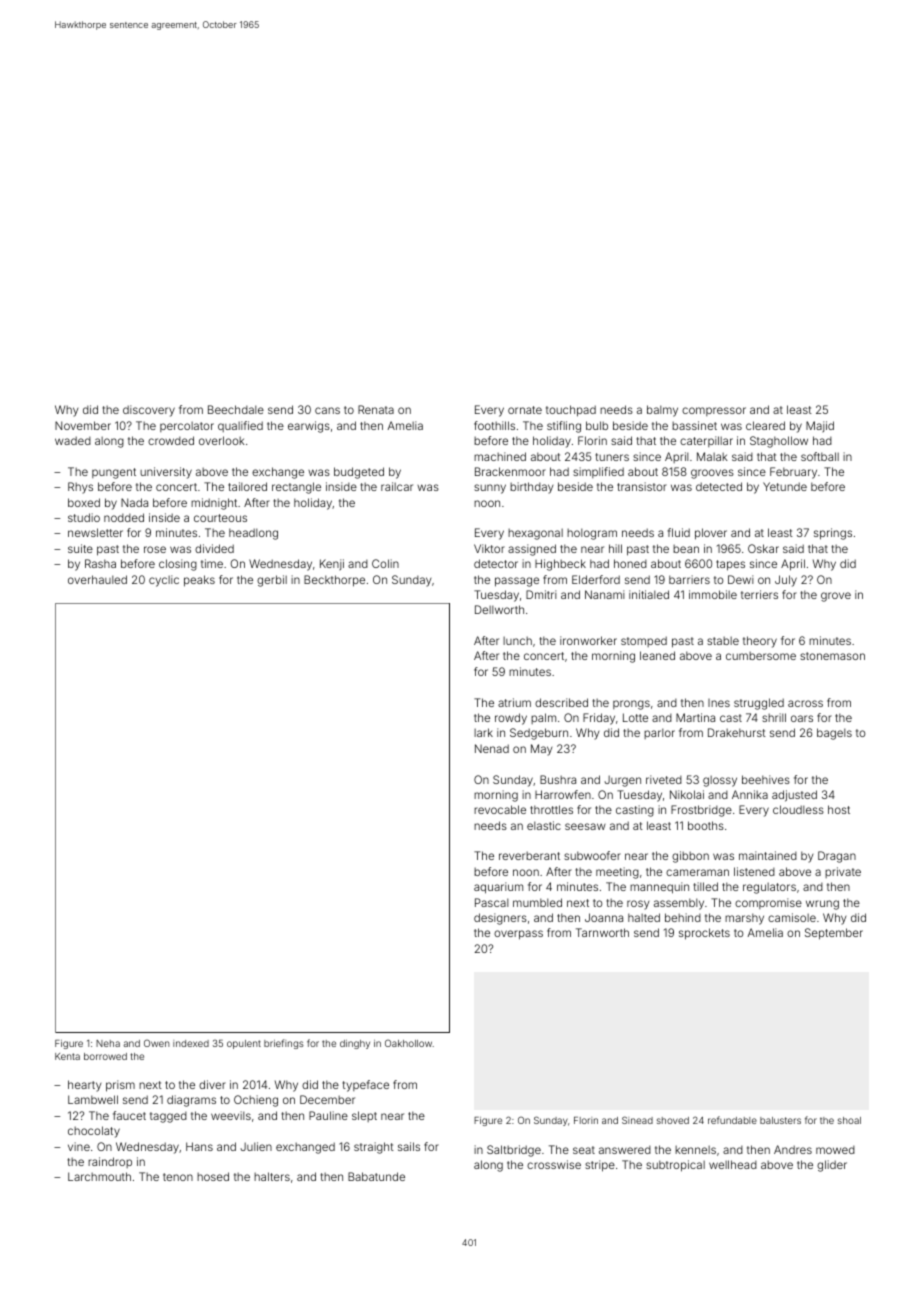 The image size is (924, 1308). Describe the element at coordinates (284, 1044) in the screenshot. I see `briefings` at that location.
